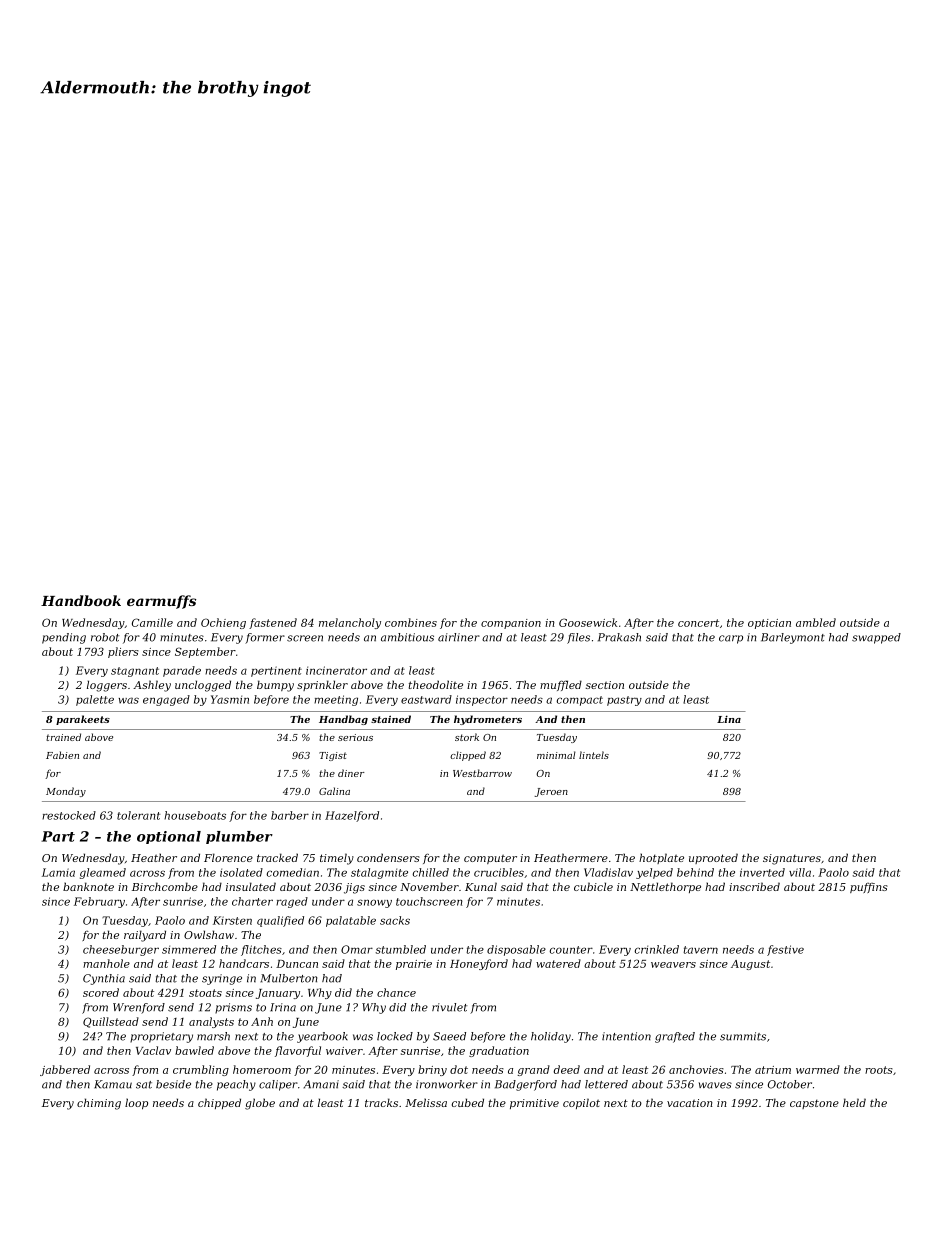  What do you see at coordinates (64, 638) in the screenshot?
I see `pending` at bounding box center [64, 638].
